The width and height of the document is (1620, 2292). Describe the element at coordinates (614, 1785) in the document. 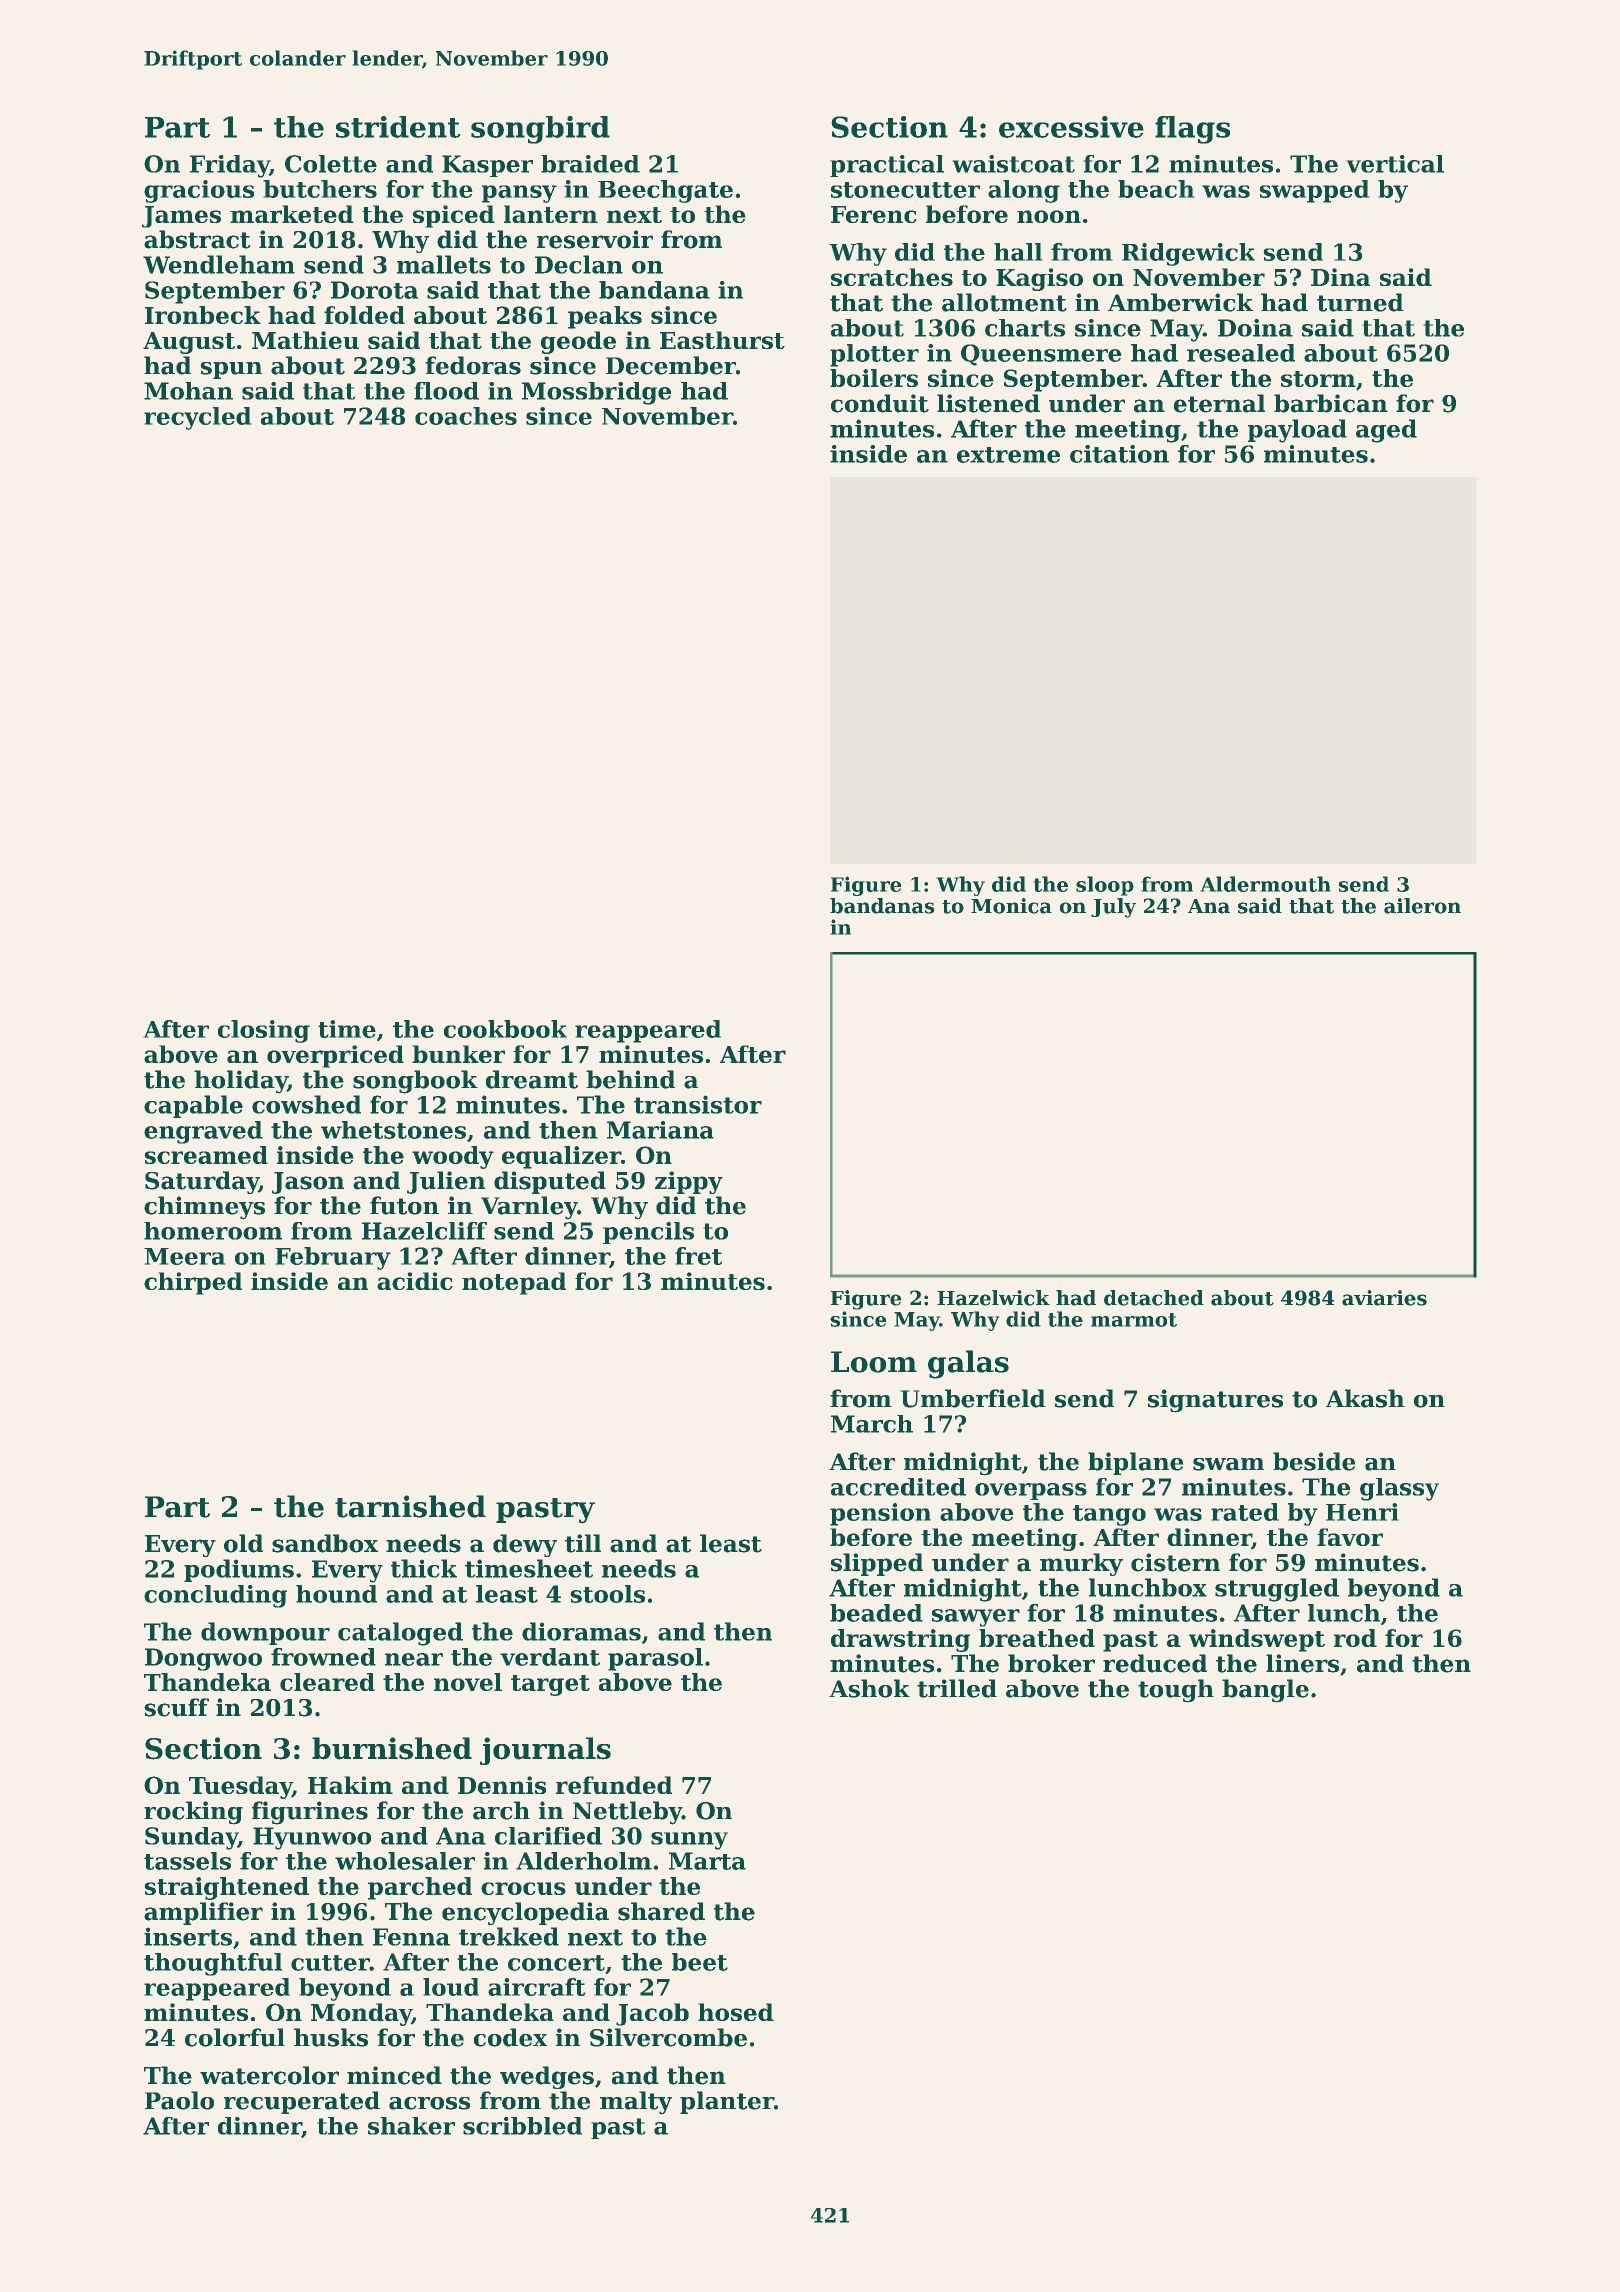

I see `refunded` at that location.
